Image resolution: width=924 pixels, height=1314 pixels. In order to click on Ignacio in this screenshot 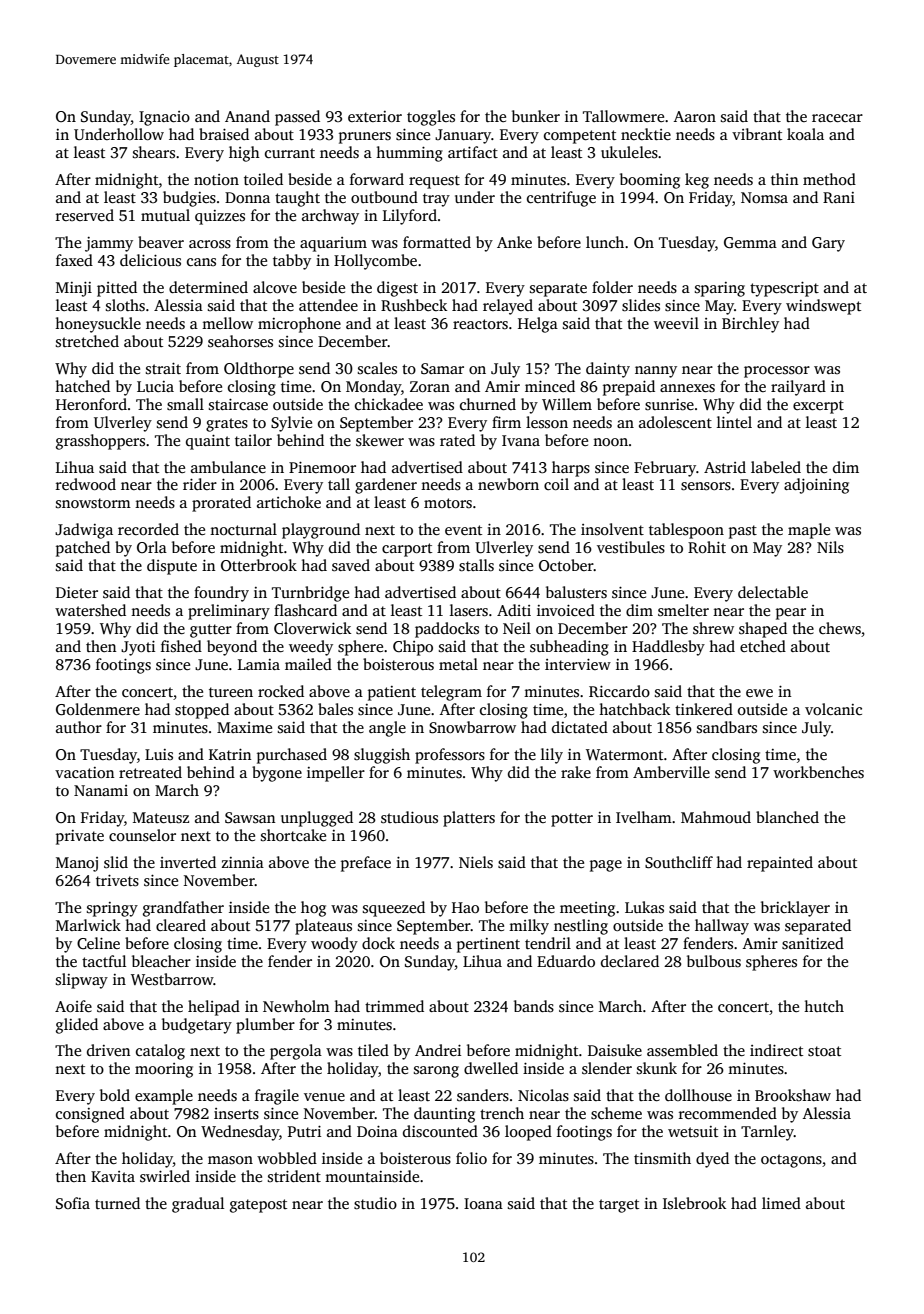, I will do `click(164, 118)`.
